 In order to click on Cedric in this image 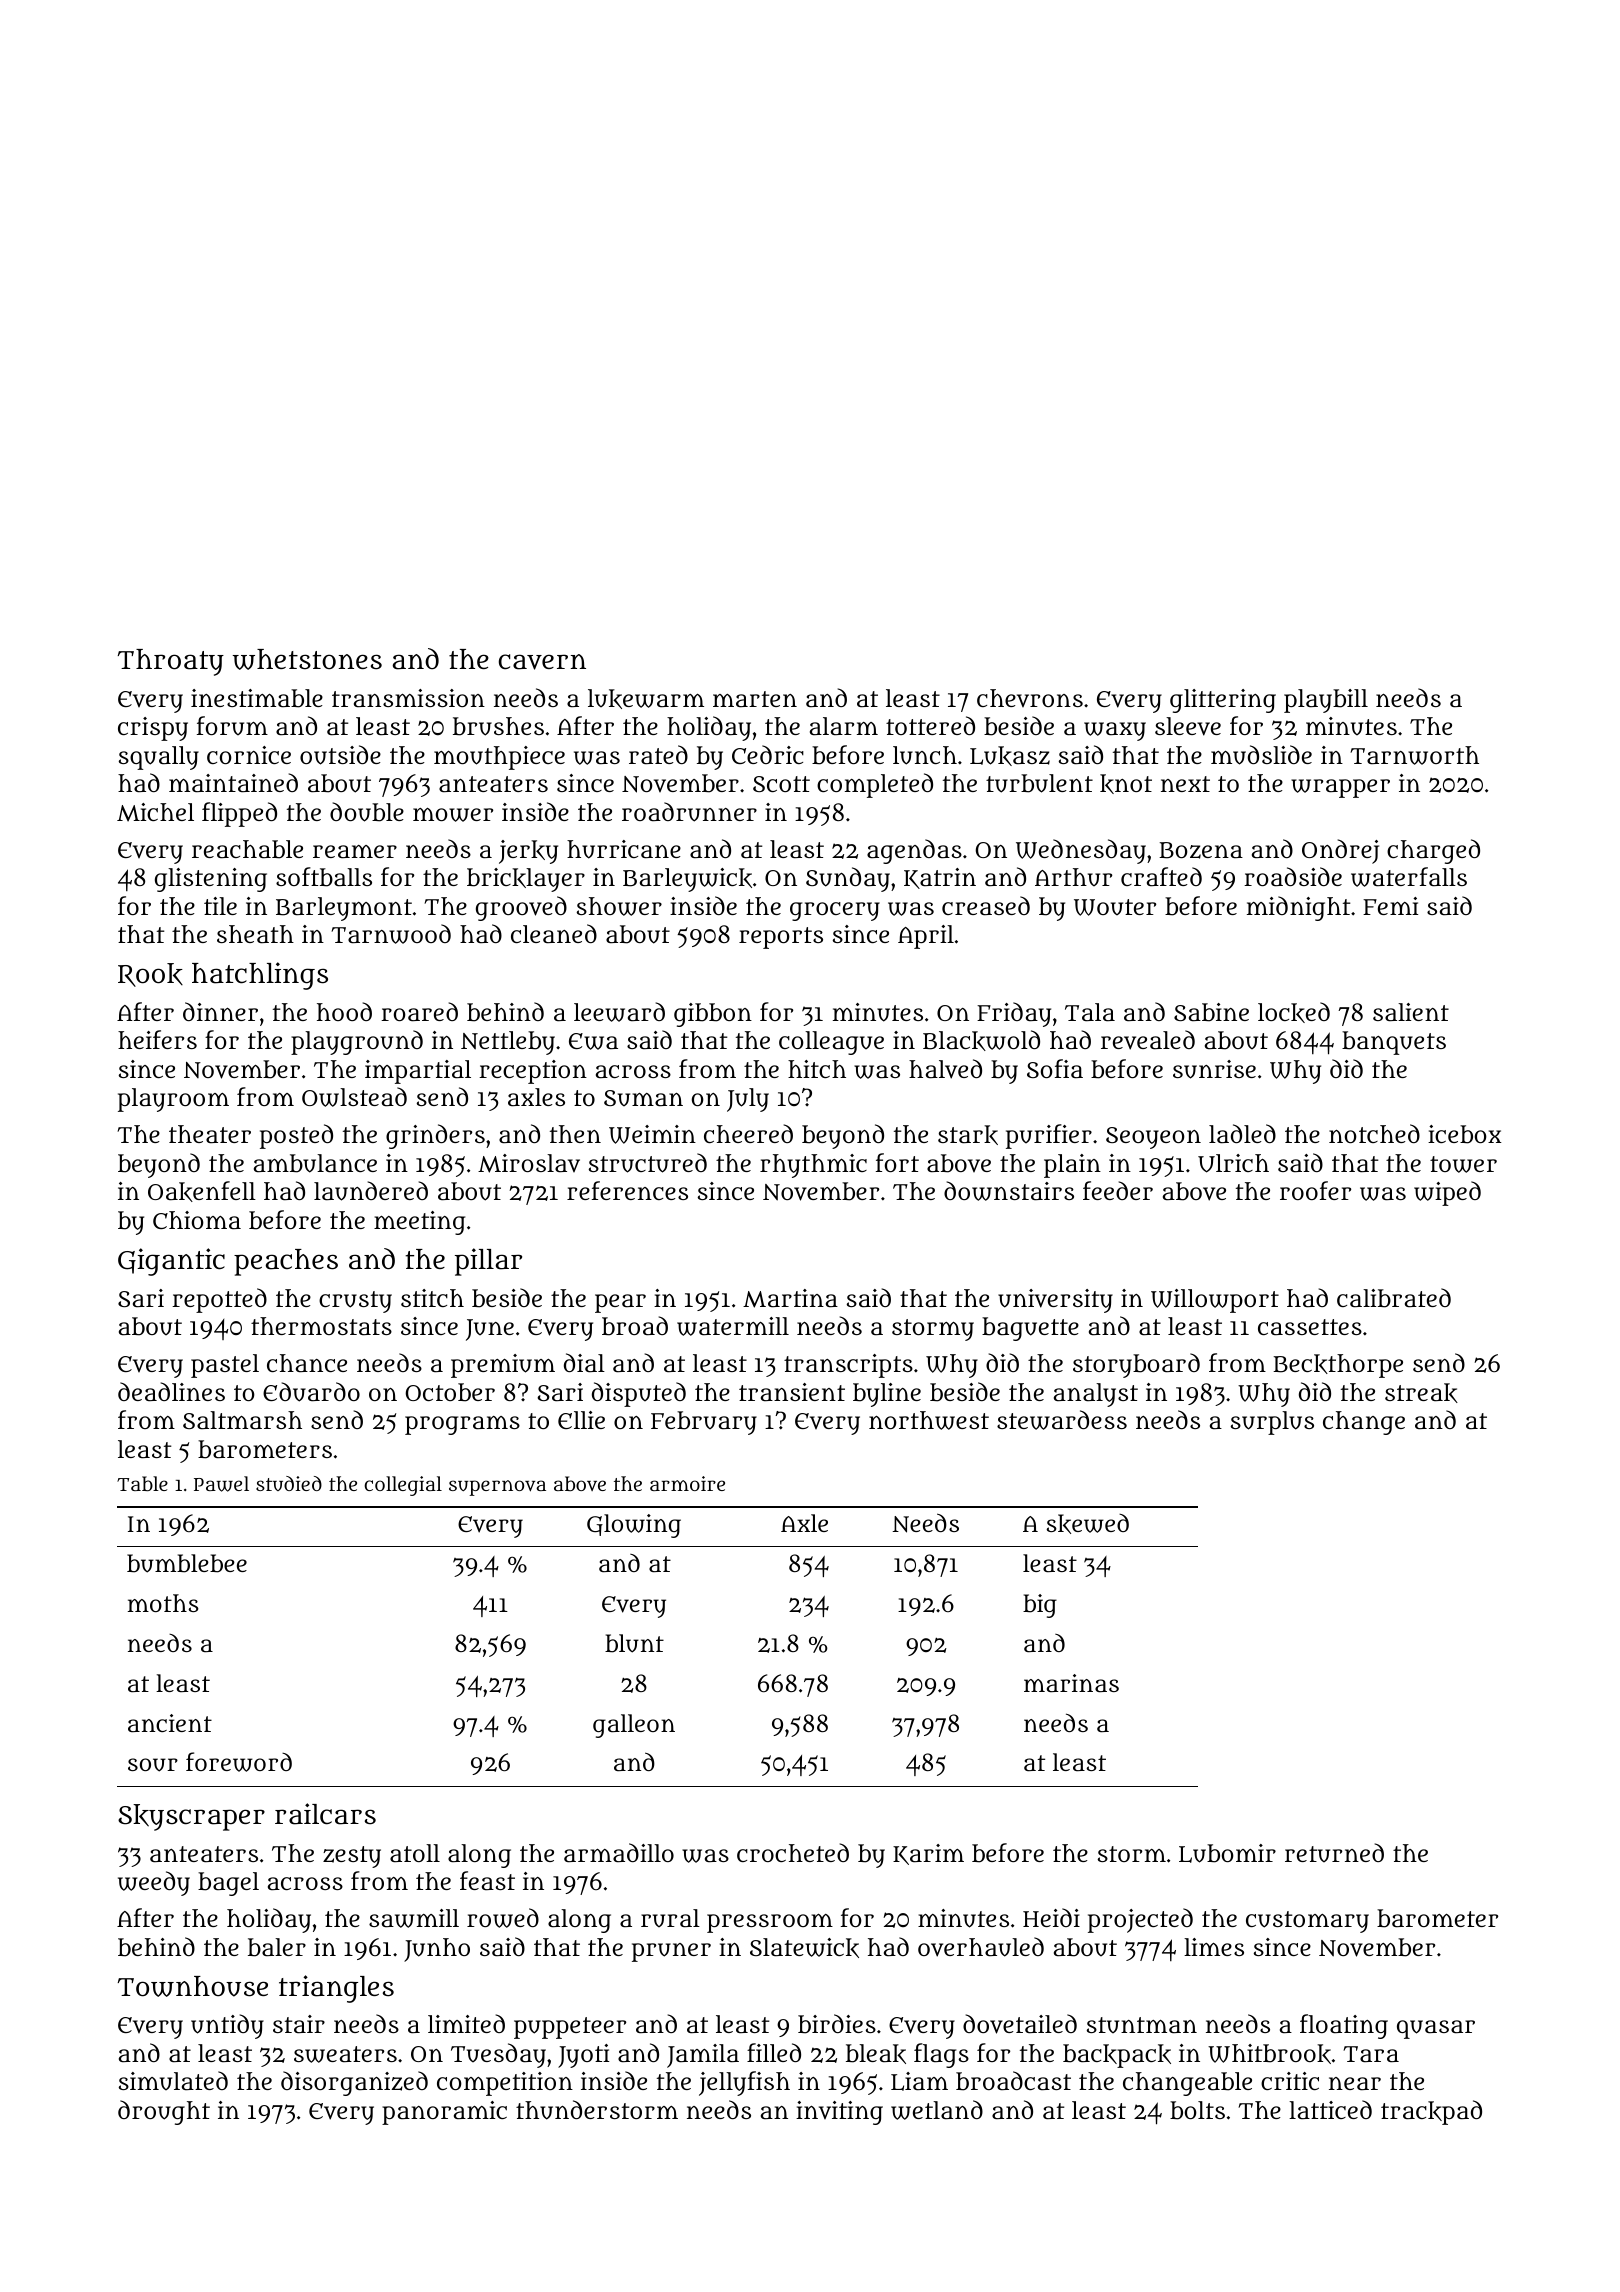, I will do `click(768, 754)`.
